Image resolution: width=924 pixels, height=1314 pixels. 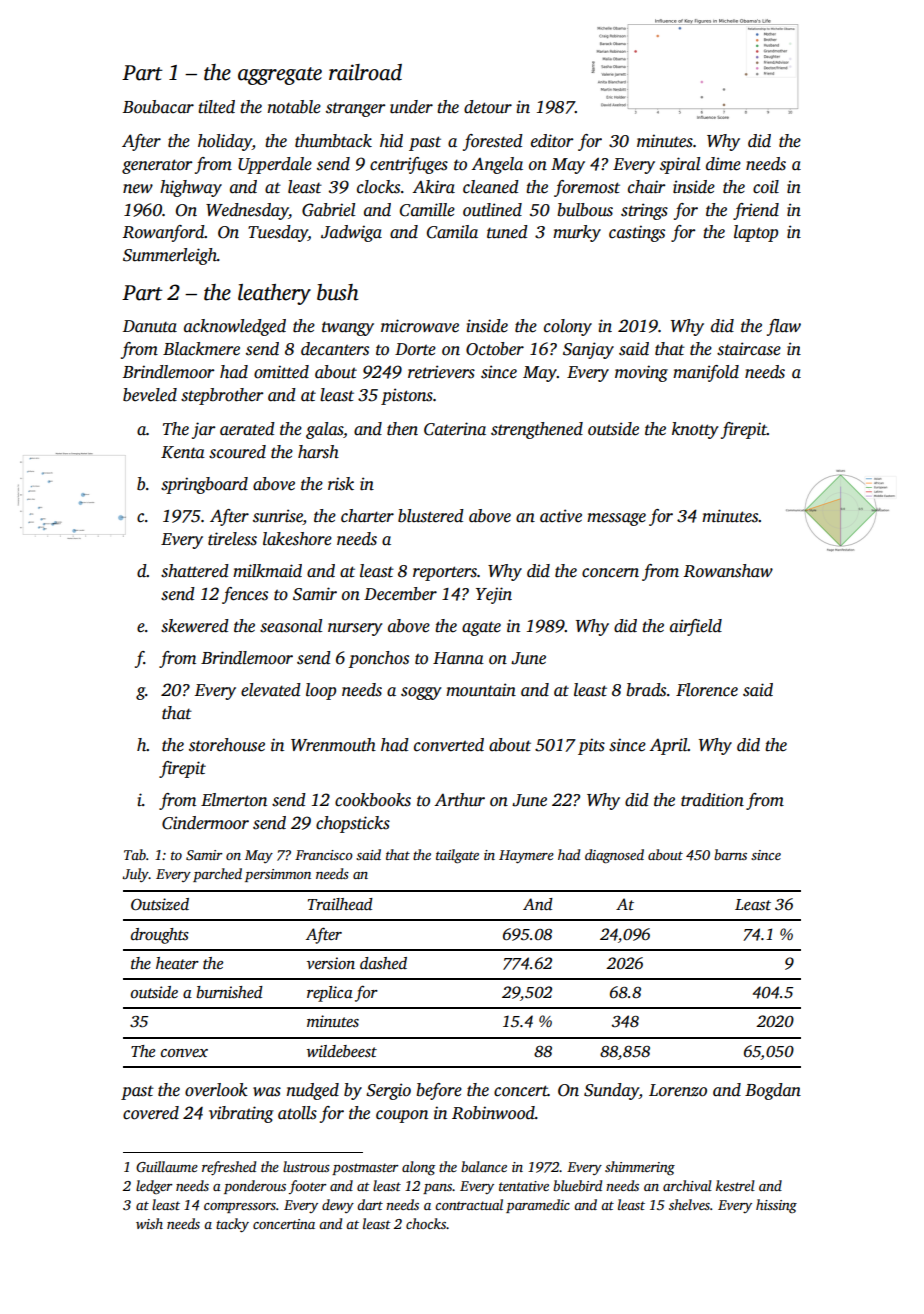 What do you see at coordinates (457, 856) in the document?
I see `tailgate` at bounding box center [457, 856].
